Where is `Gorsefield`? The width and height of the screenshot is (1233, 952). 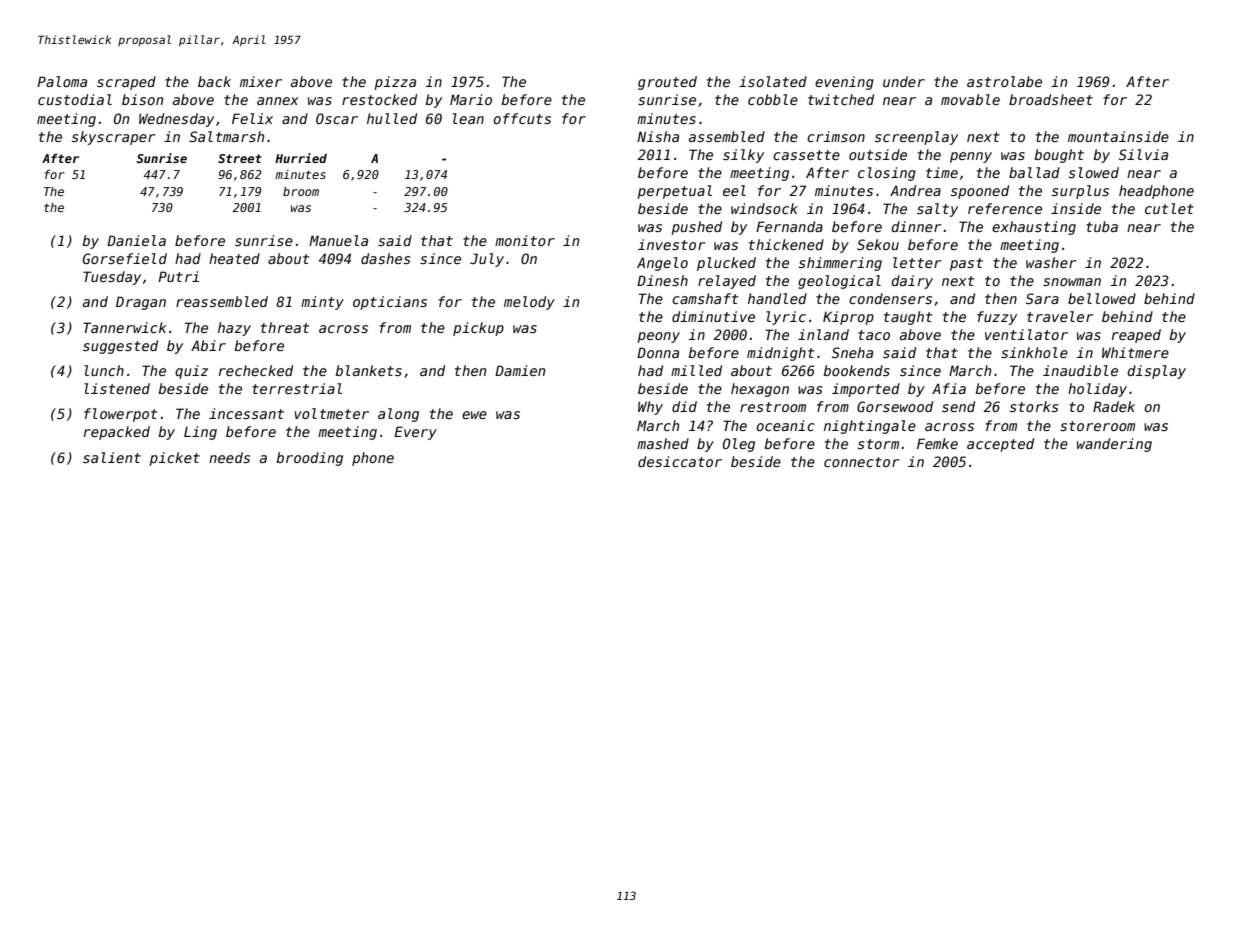 Gorsefield is located at coordinates (125, 258).
